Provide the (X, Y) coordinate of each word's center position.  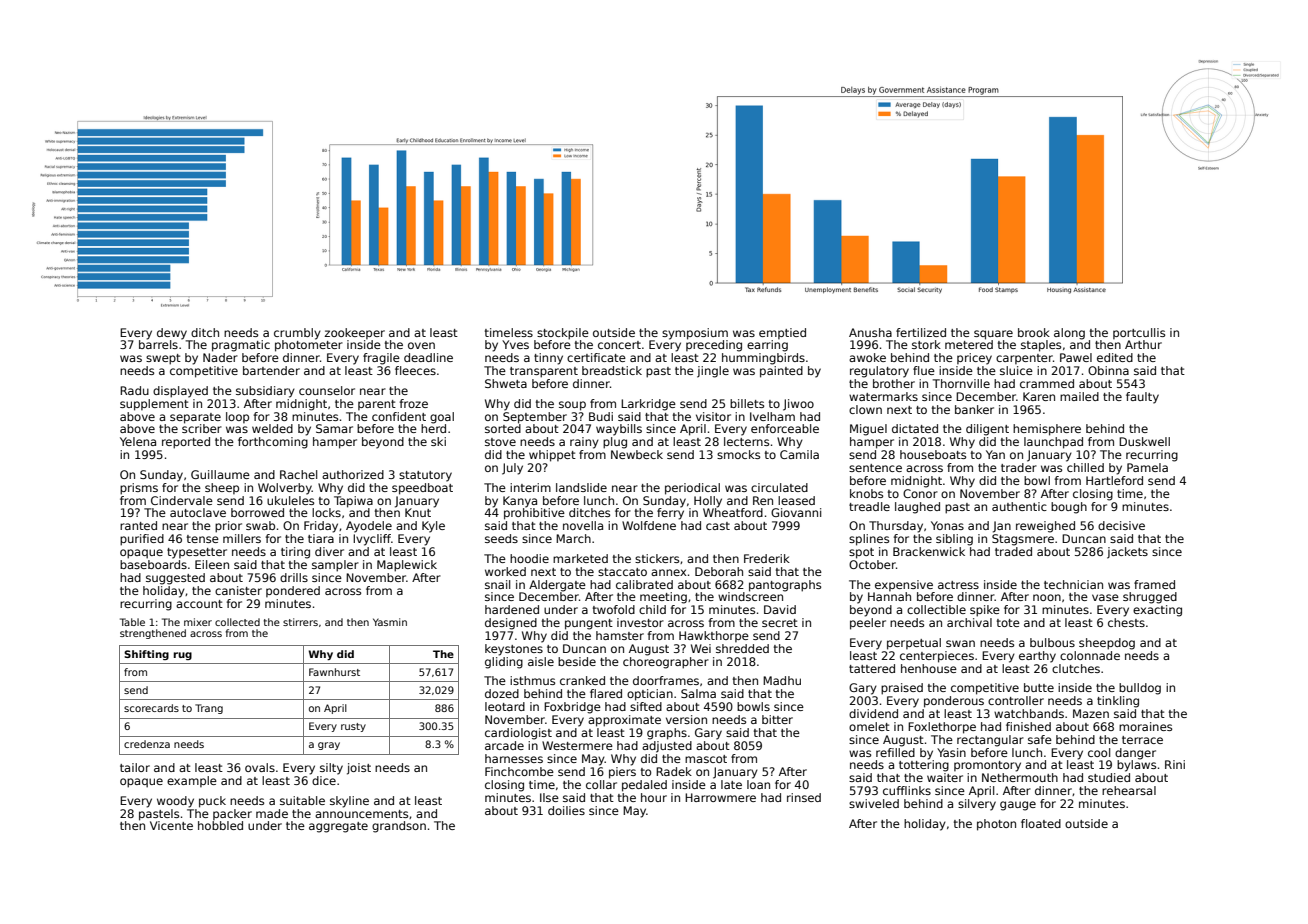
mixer (198, 622)
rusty (353, 727)
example (192, 781)
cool (1099, 752)
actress (958, 585)
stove (500, 442)
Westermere (577, 745)
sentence (875, 468)
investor (640, 622)
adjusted (667, 747)
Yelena (138, 441)
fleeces (415, 370)
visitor (713, 416)
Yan (995, 454)
